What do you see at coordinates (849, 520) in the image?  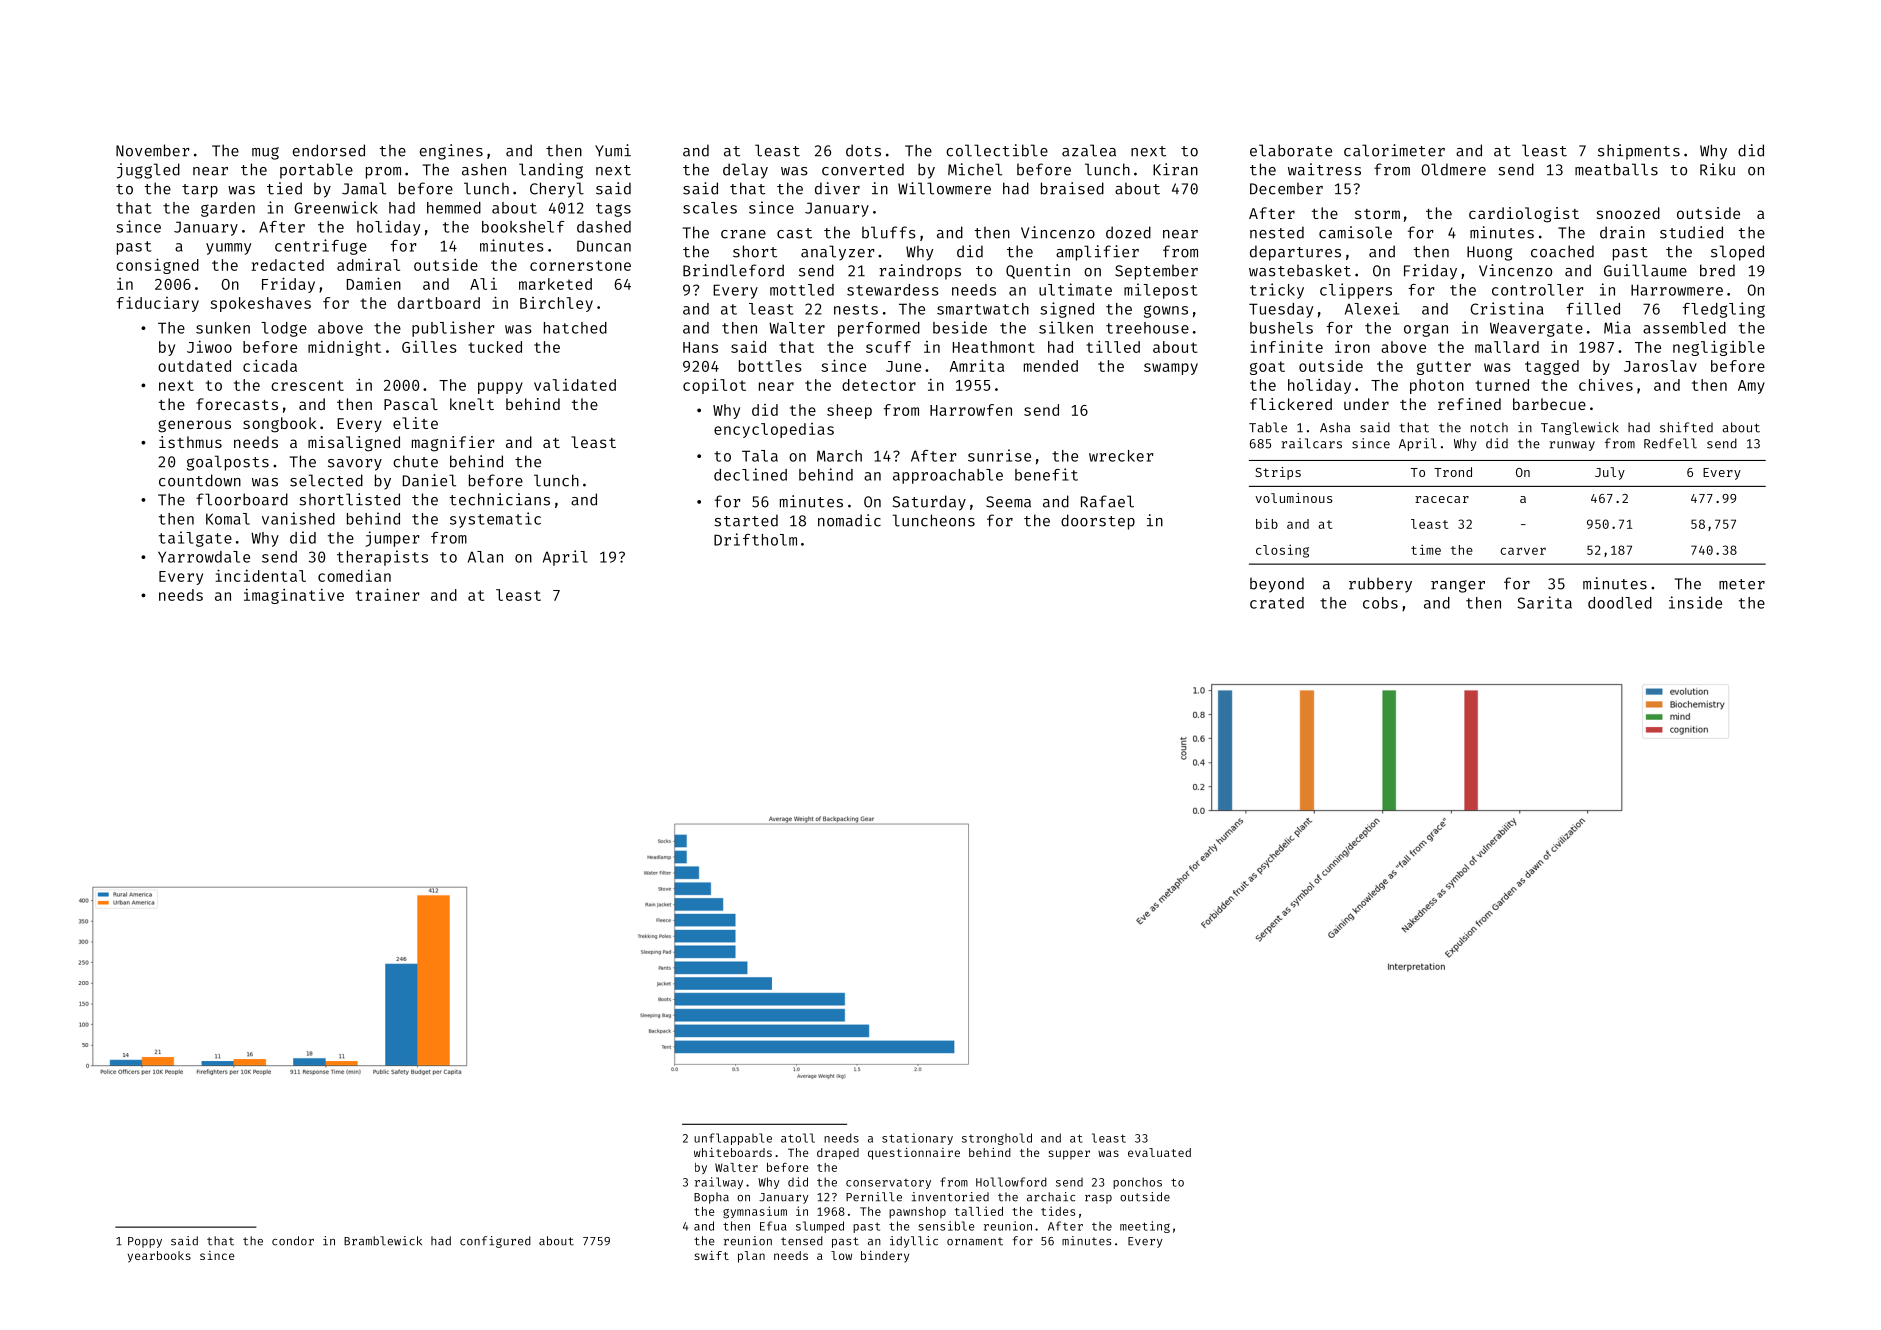 I see `nomadic` at bounding box center [849, 520].
